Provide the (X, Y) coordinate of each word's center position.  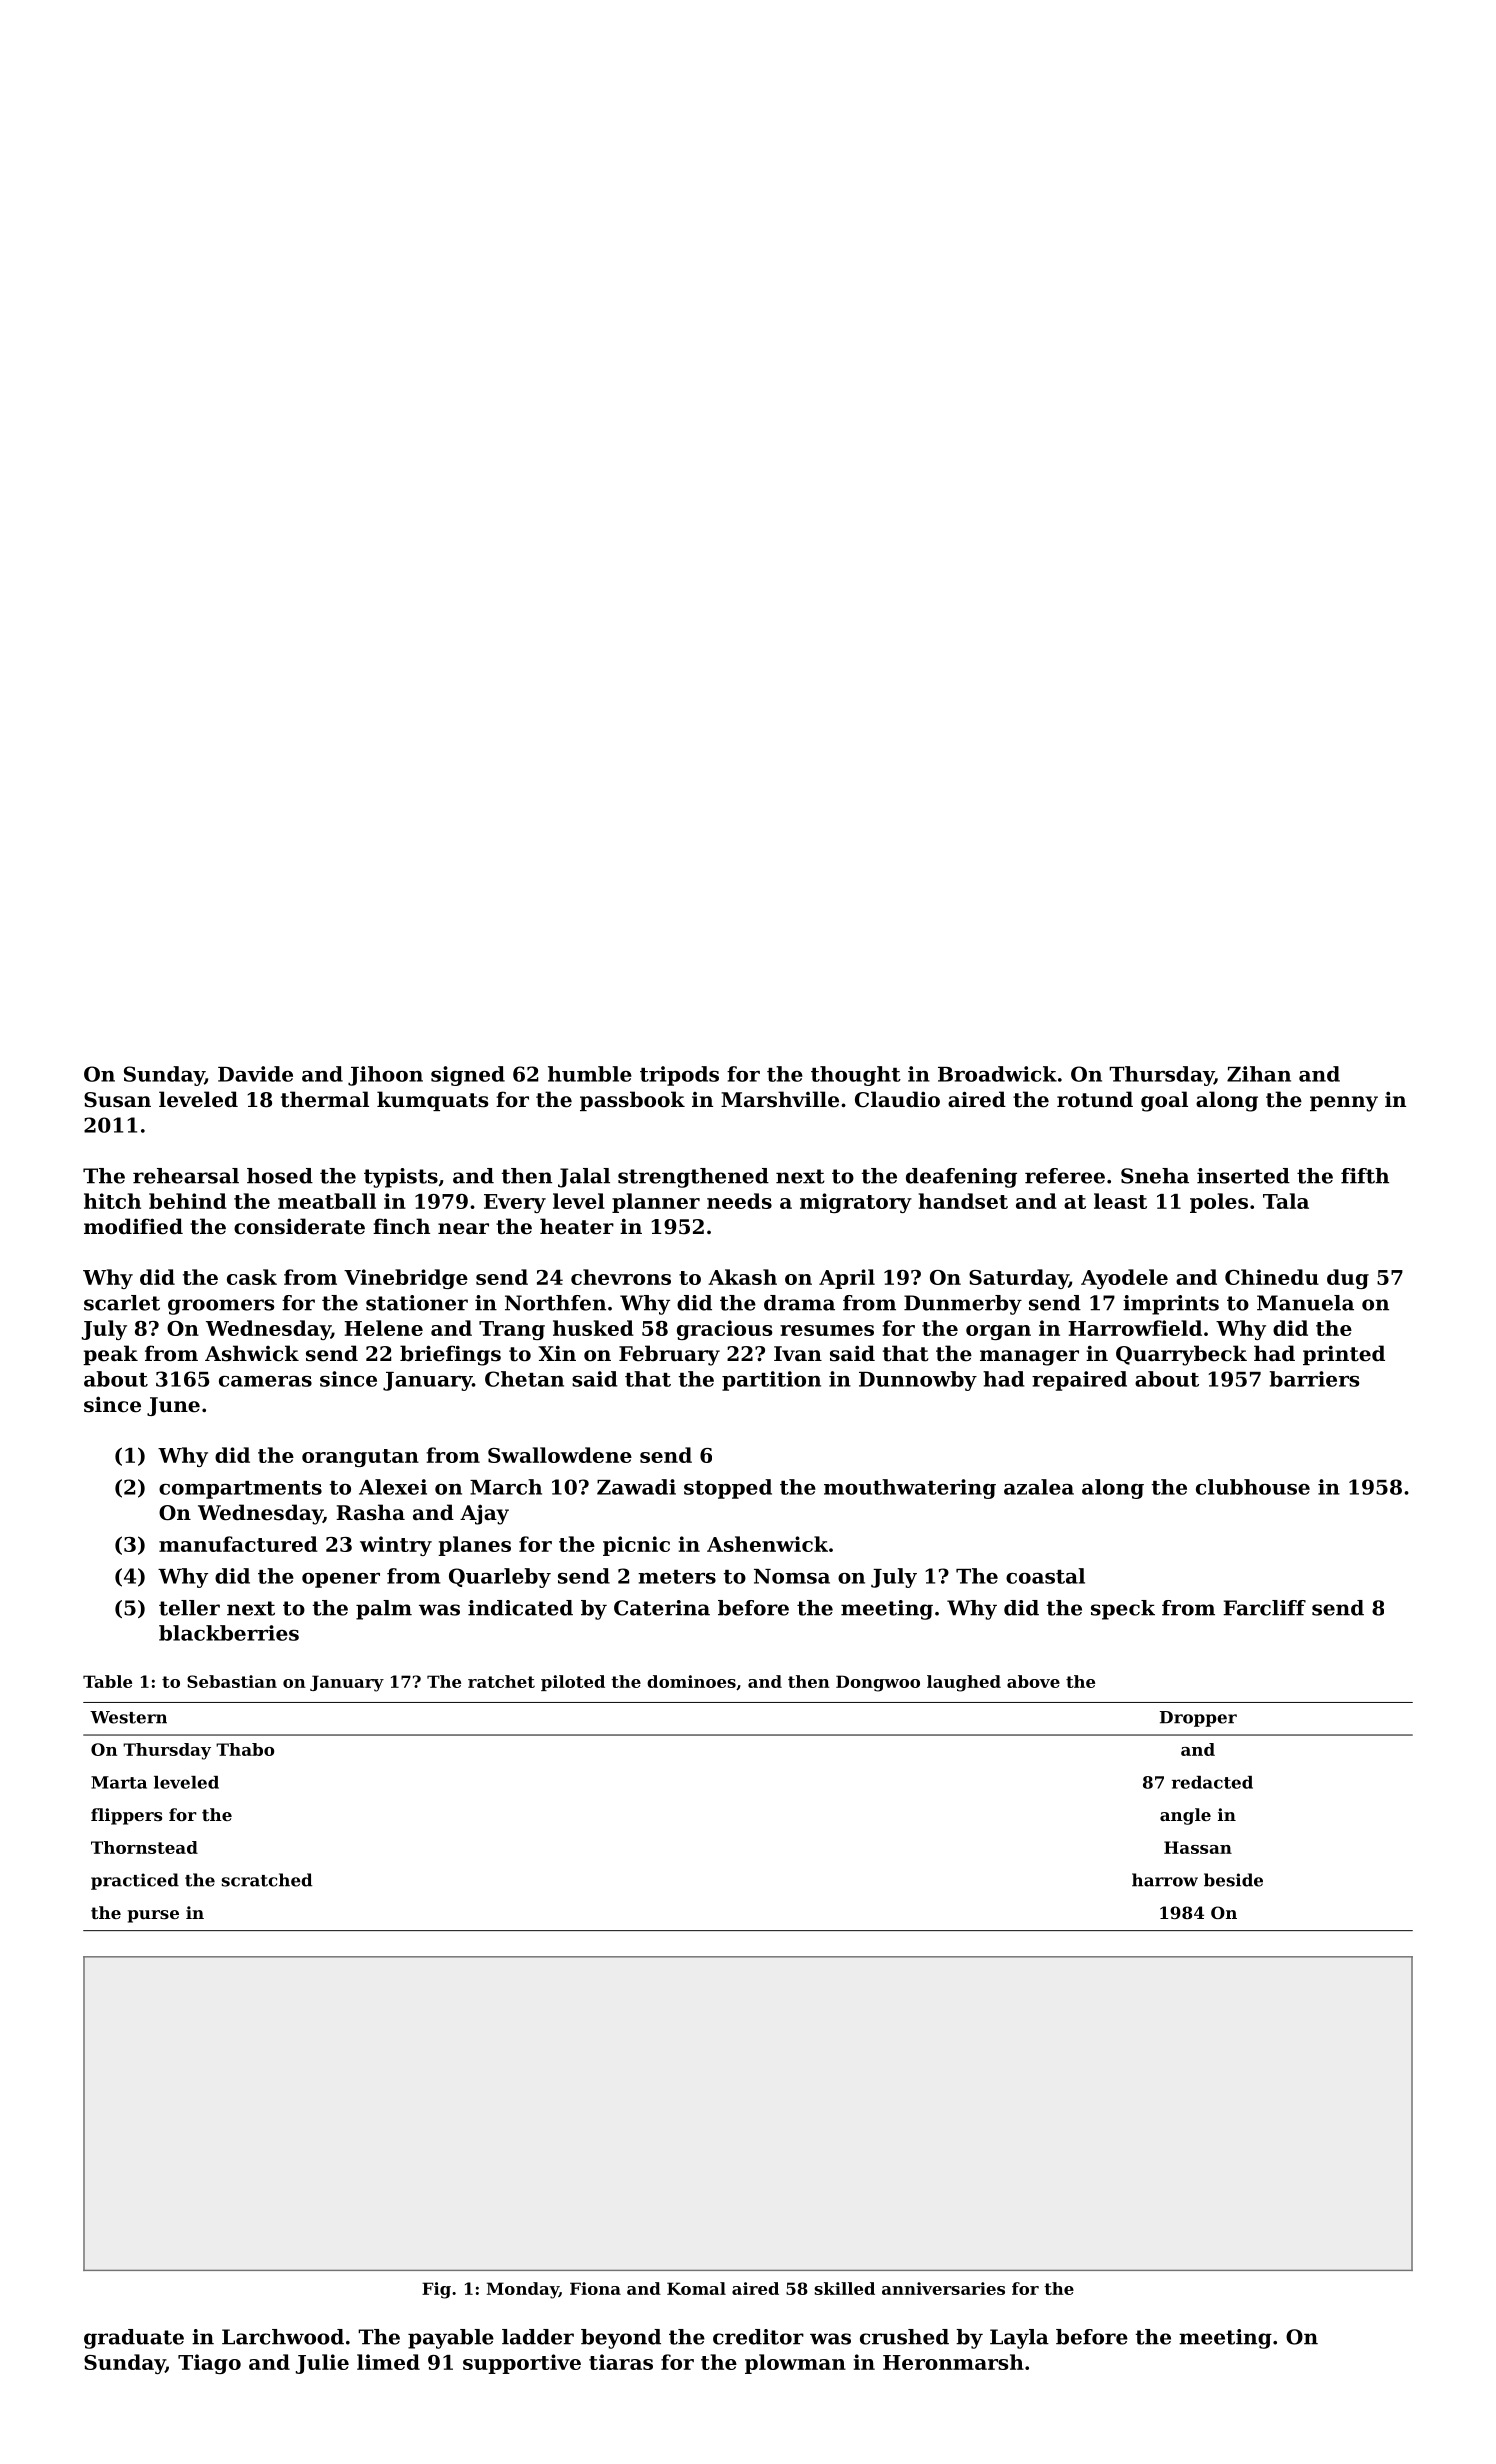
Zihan (1259, 1074)
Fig (436, 2290)
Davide (255, 1074)
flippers (126, 1816)
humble (590, 1074)
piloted (573, 1683)
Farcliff (1264, 1608)
